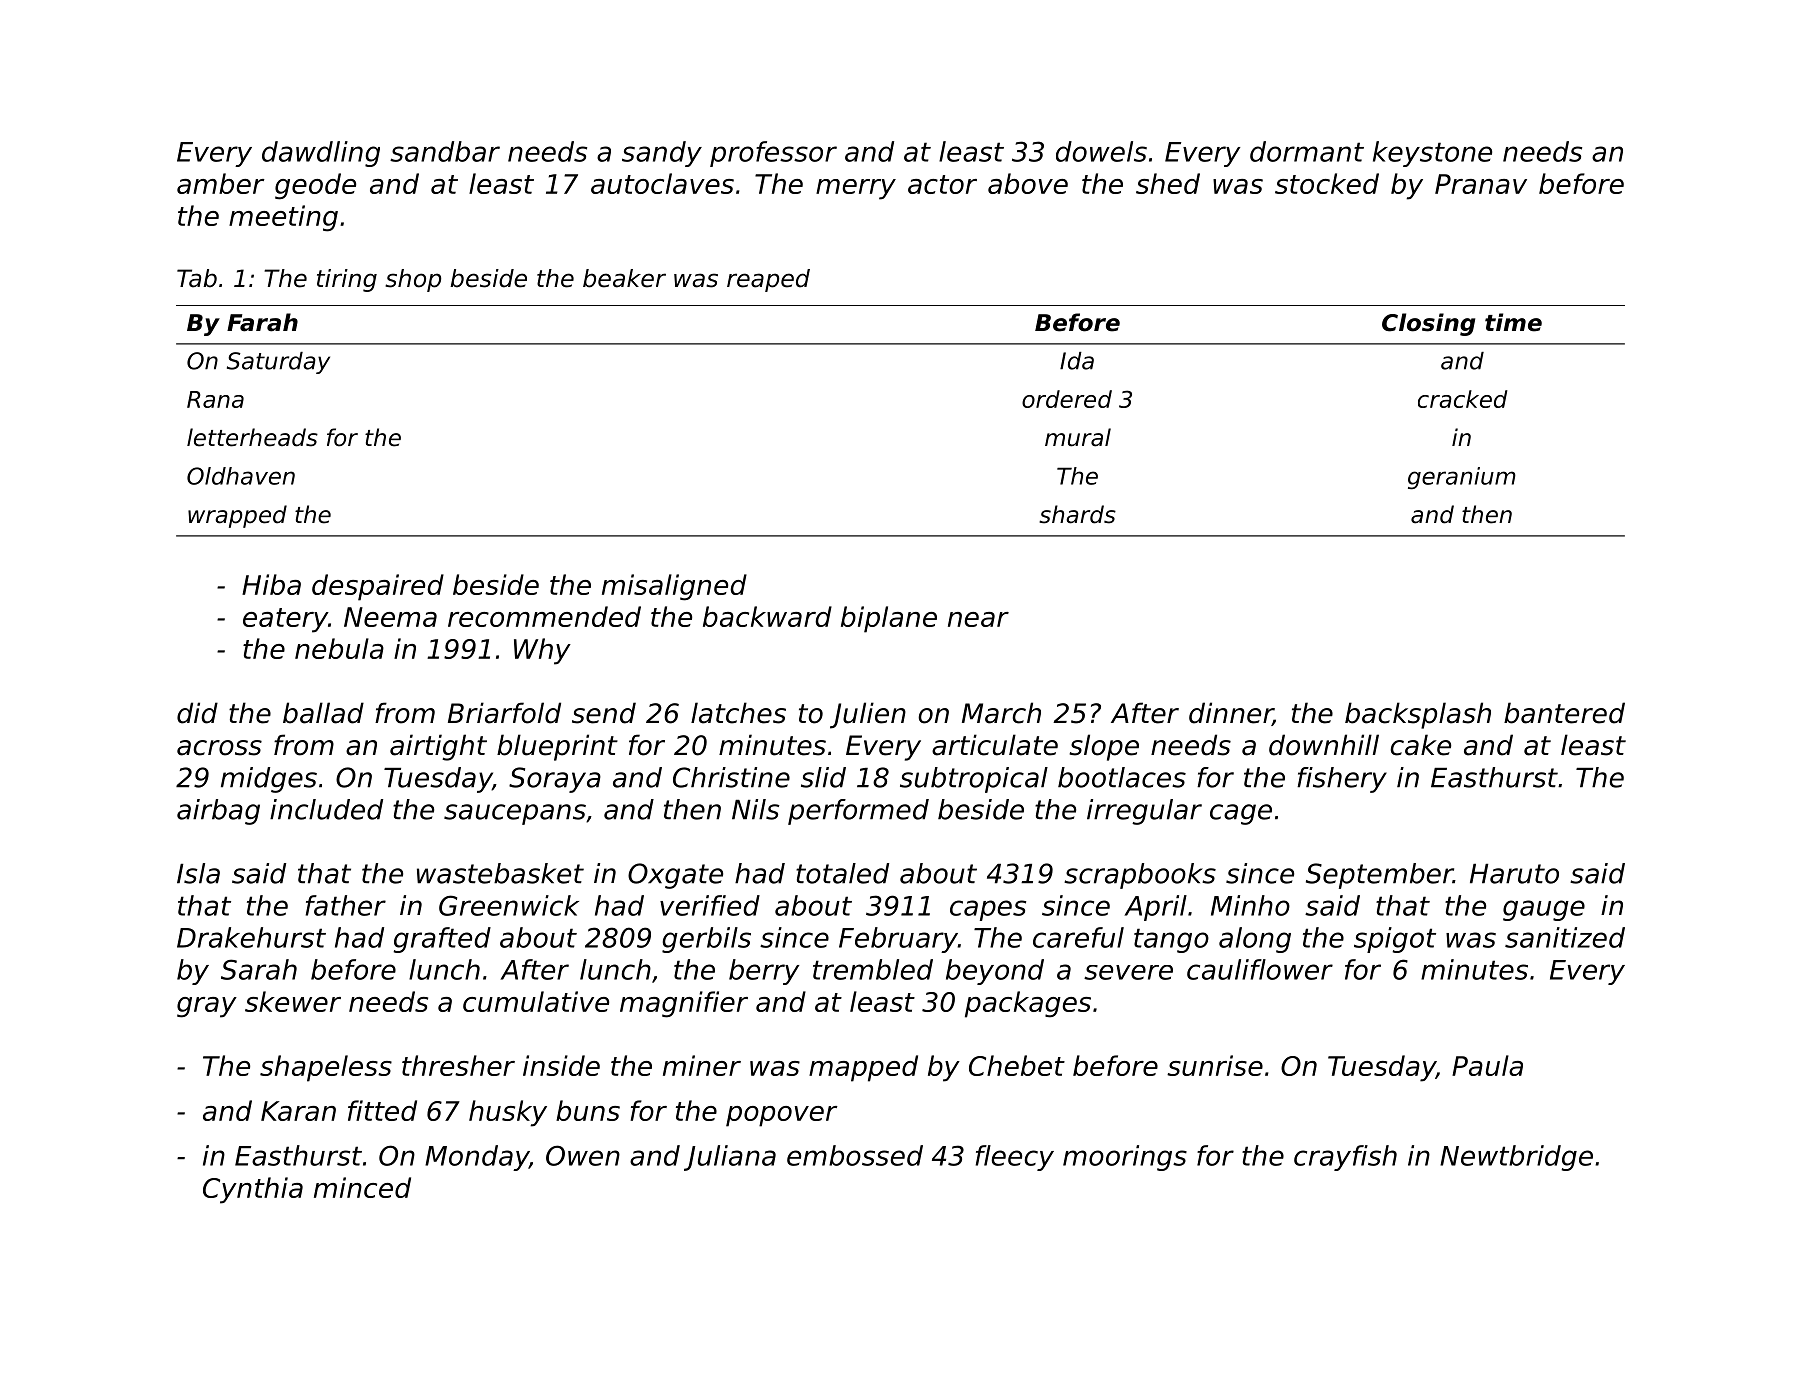  What do you see at coordinates (1428, 324) in the document?
I see `Closing` at bounding box center [1428, 324].
